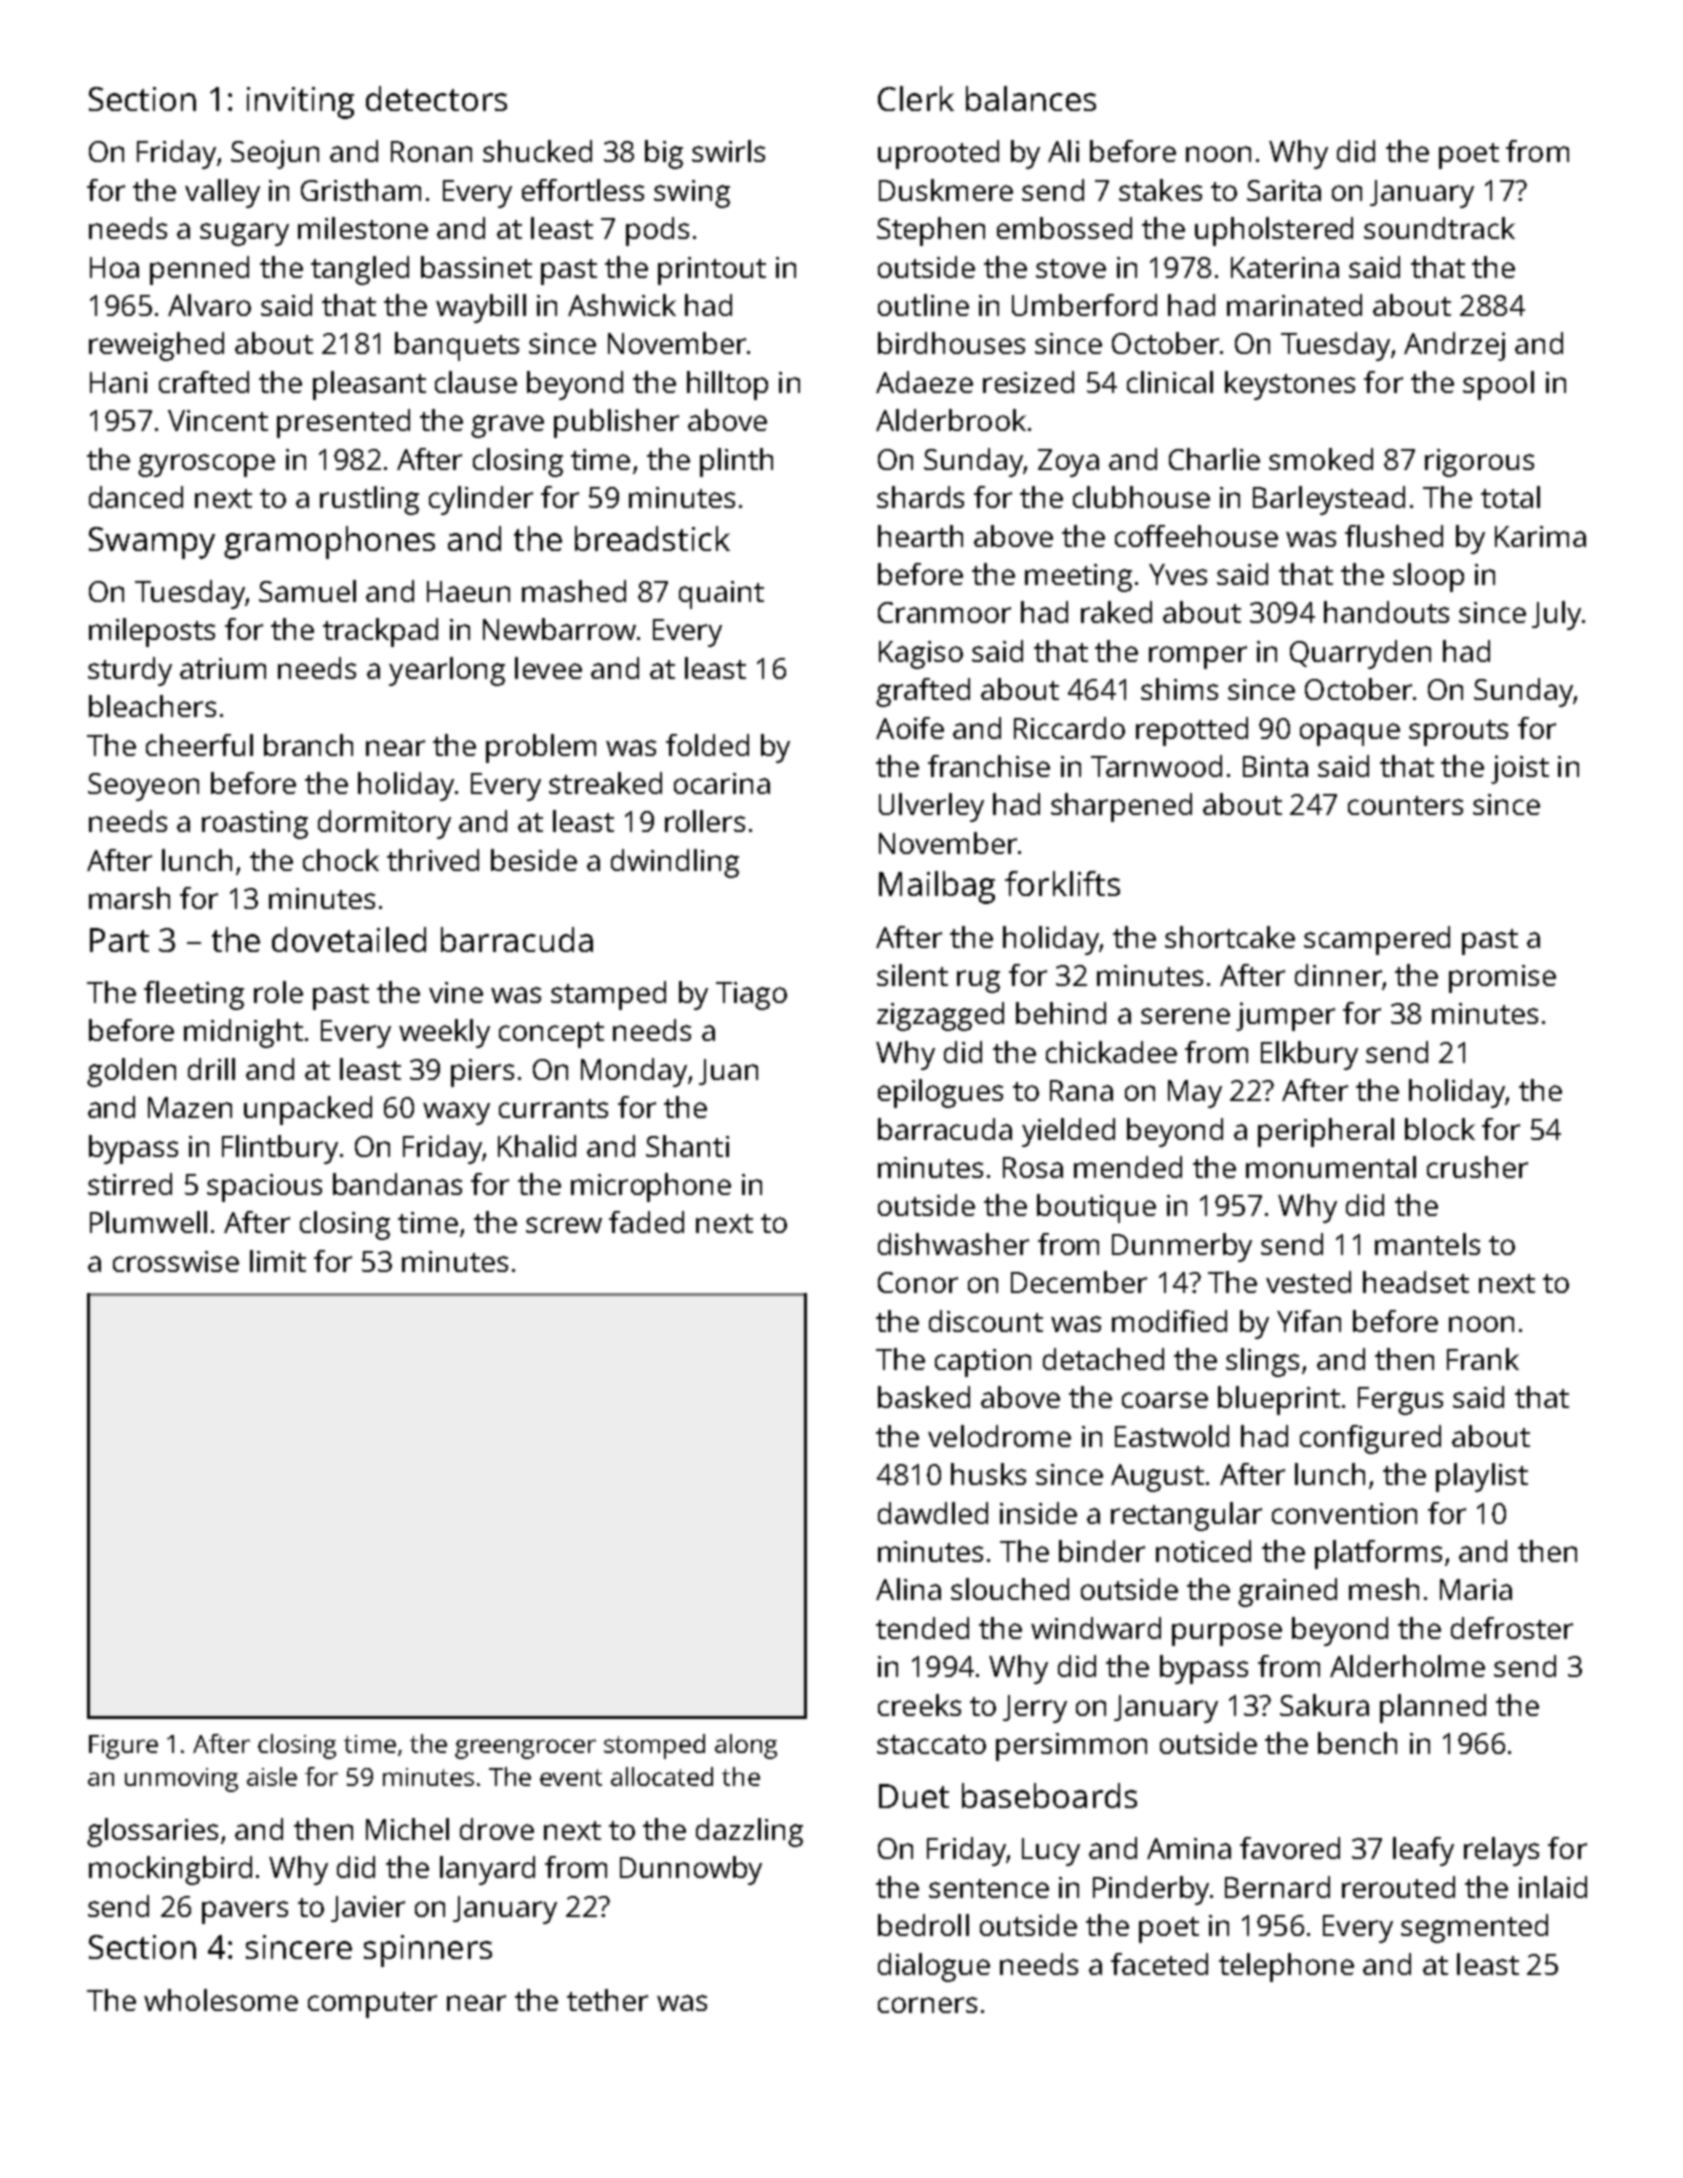 This screenshot has height=2178, width=1683. What do you see at coordinates (1230, 937) in the screenshot?
I see `shortcake` at bounding box center [1230, 937].
